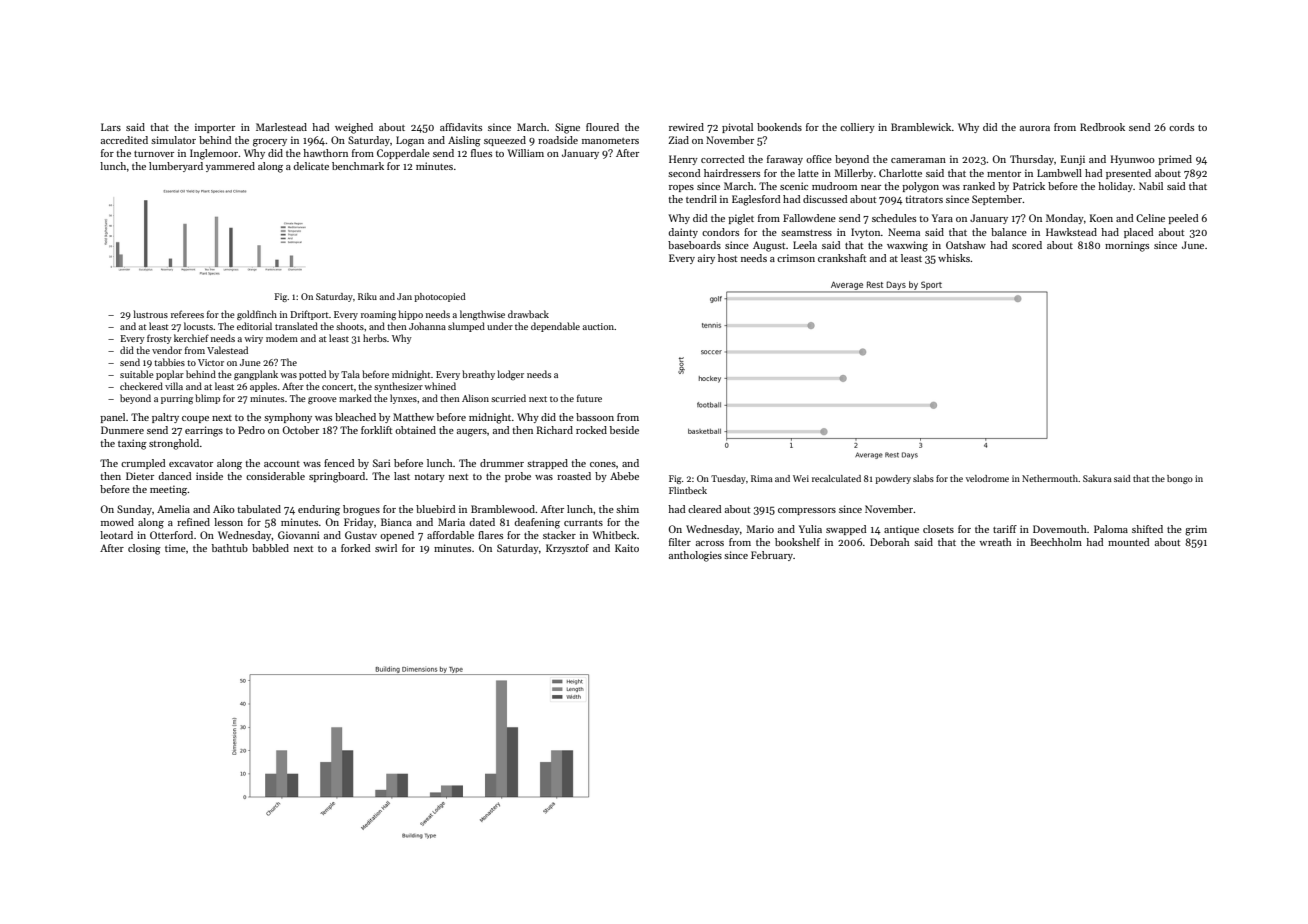 Image resolution: width=1308 pixels, height=924 pixels. What do you see at coordinates (386, 548) in the screenshot?
I see `swirl` at bounding box center [386, 548].
